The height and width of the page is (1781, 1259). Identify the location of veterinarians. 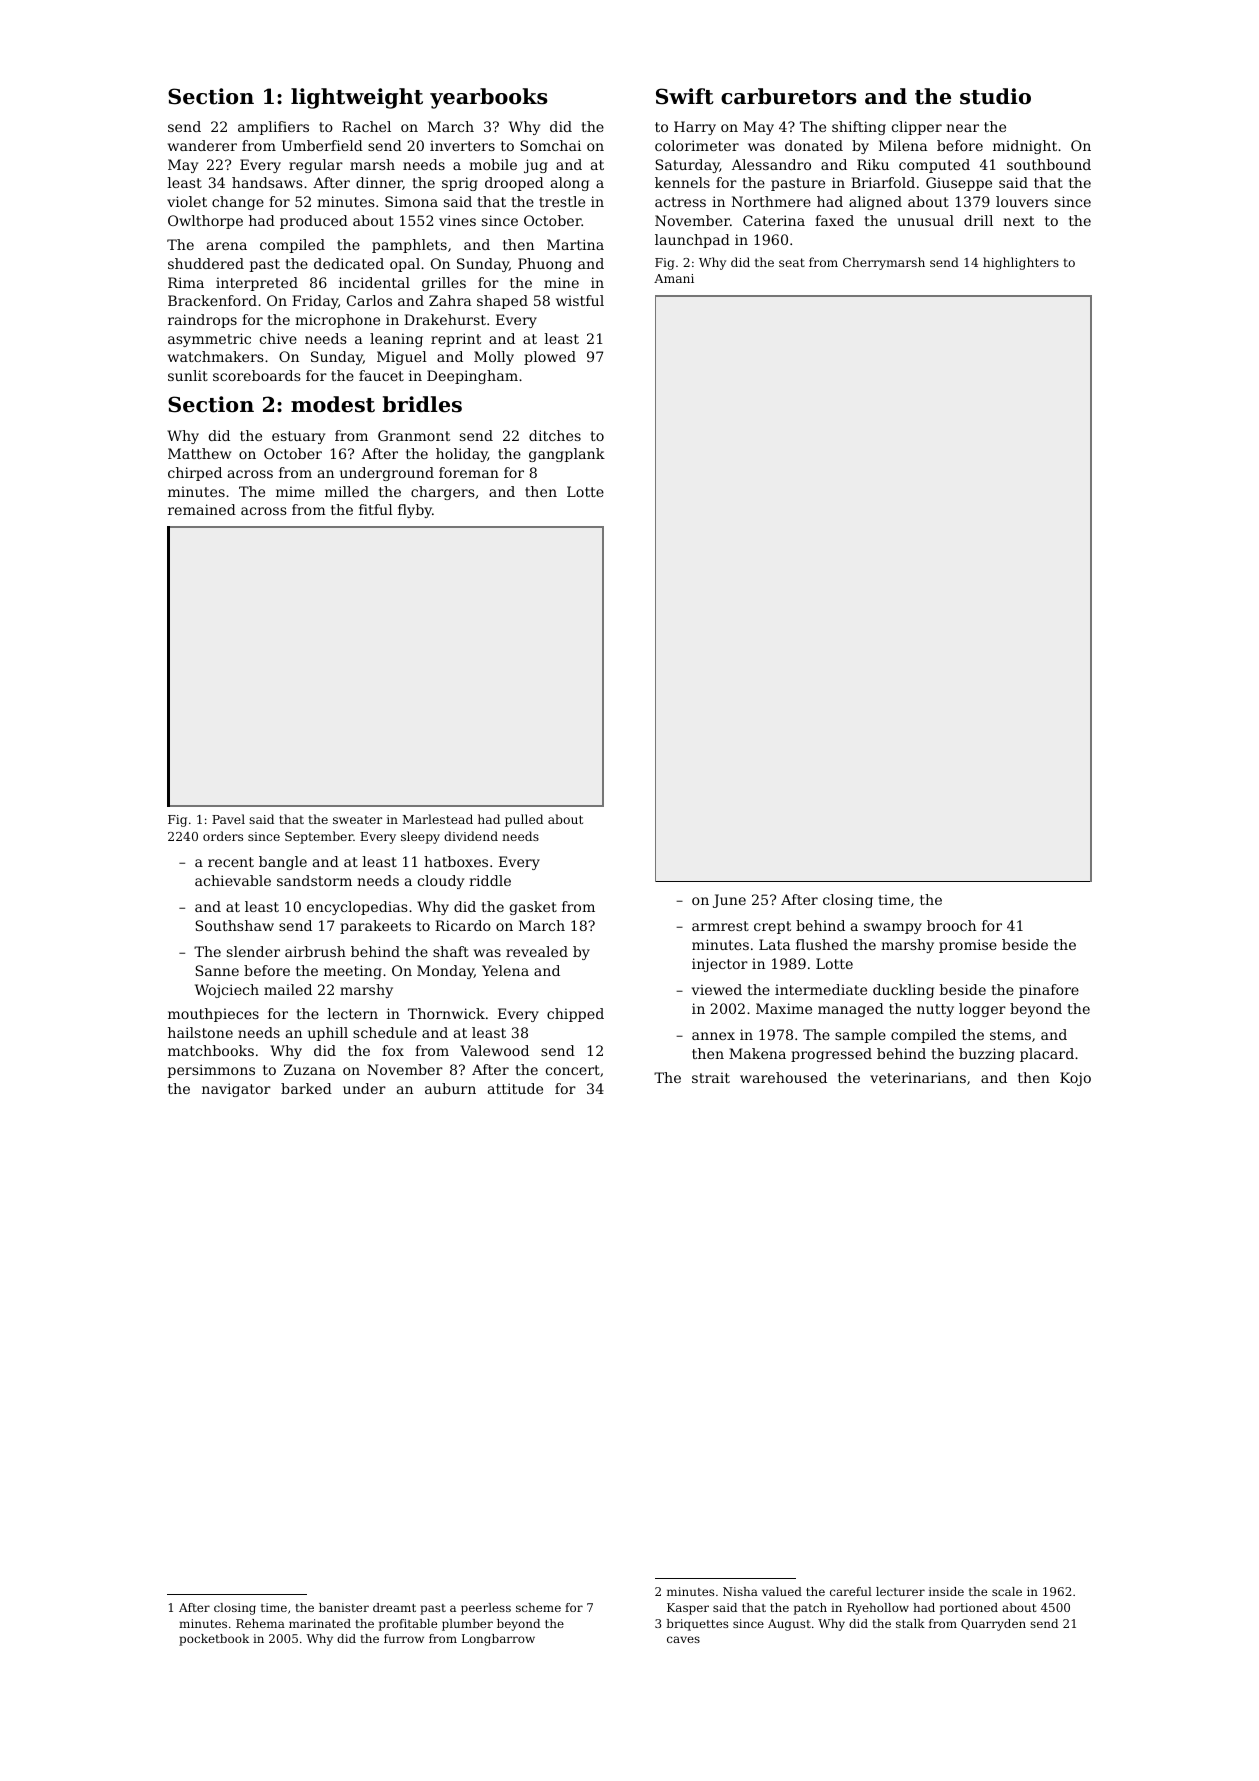
(918, 1077).
